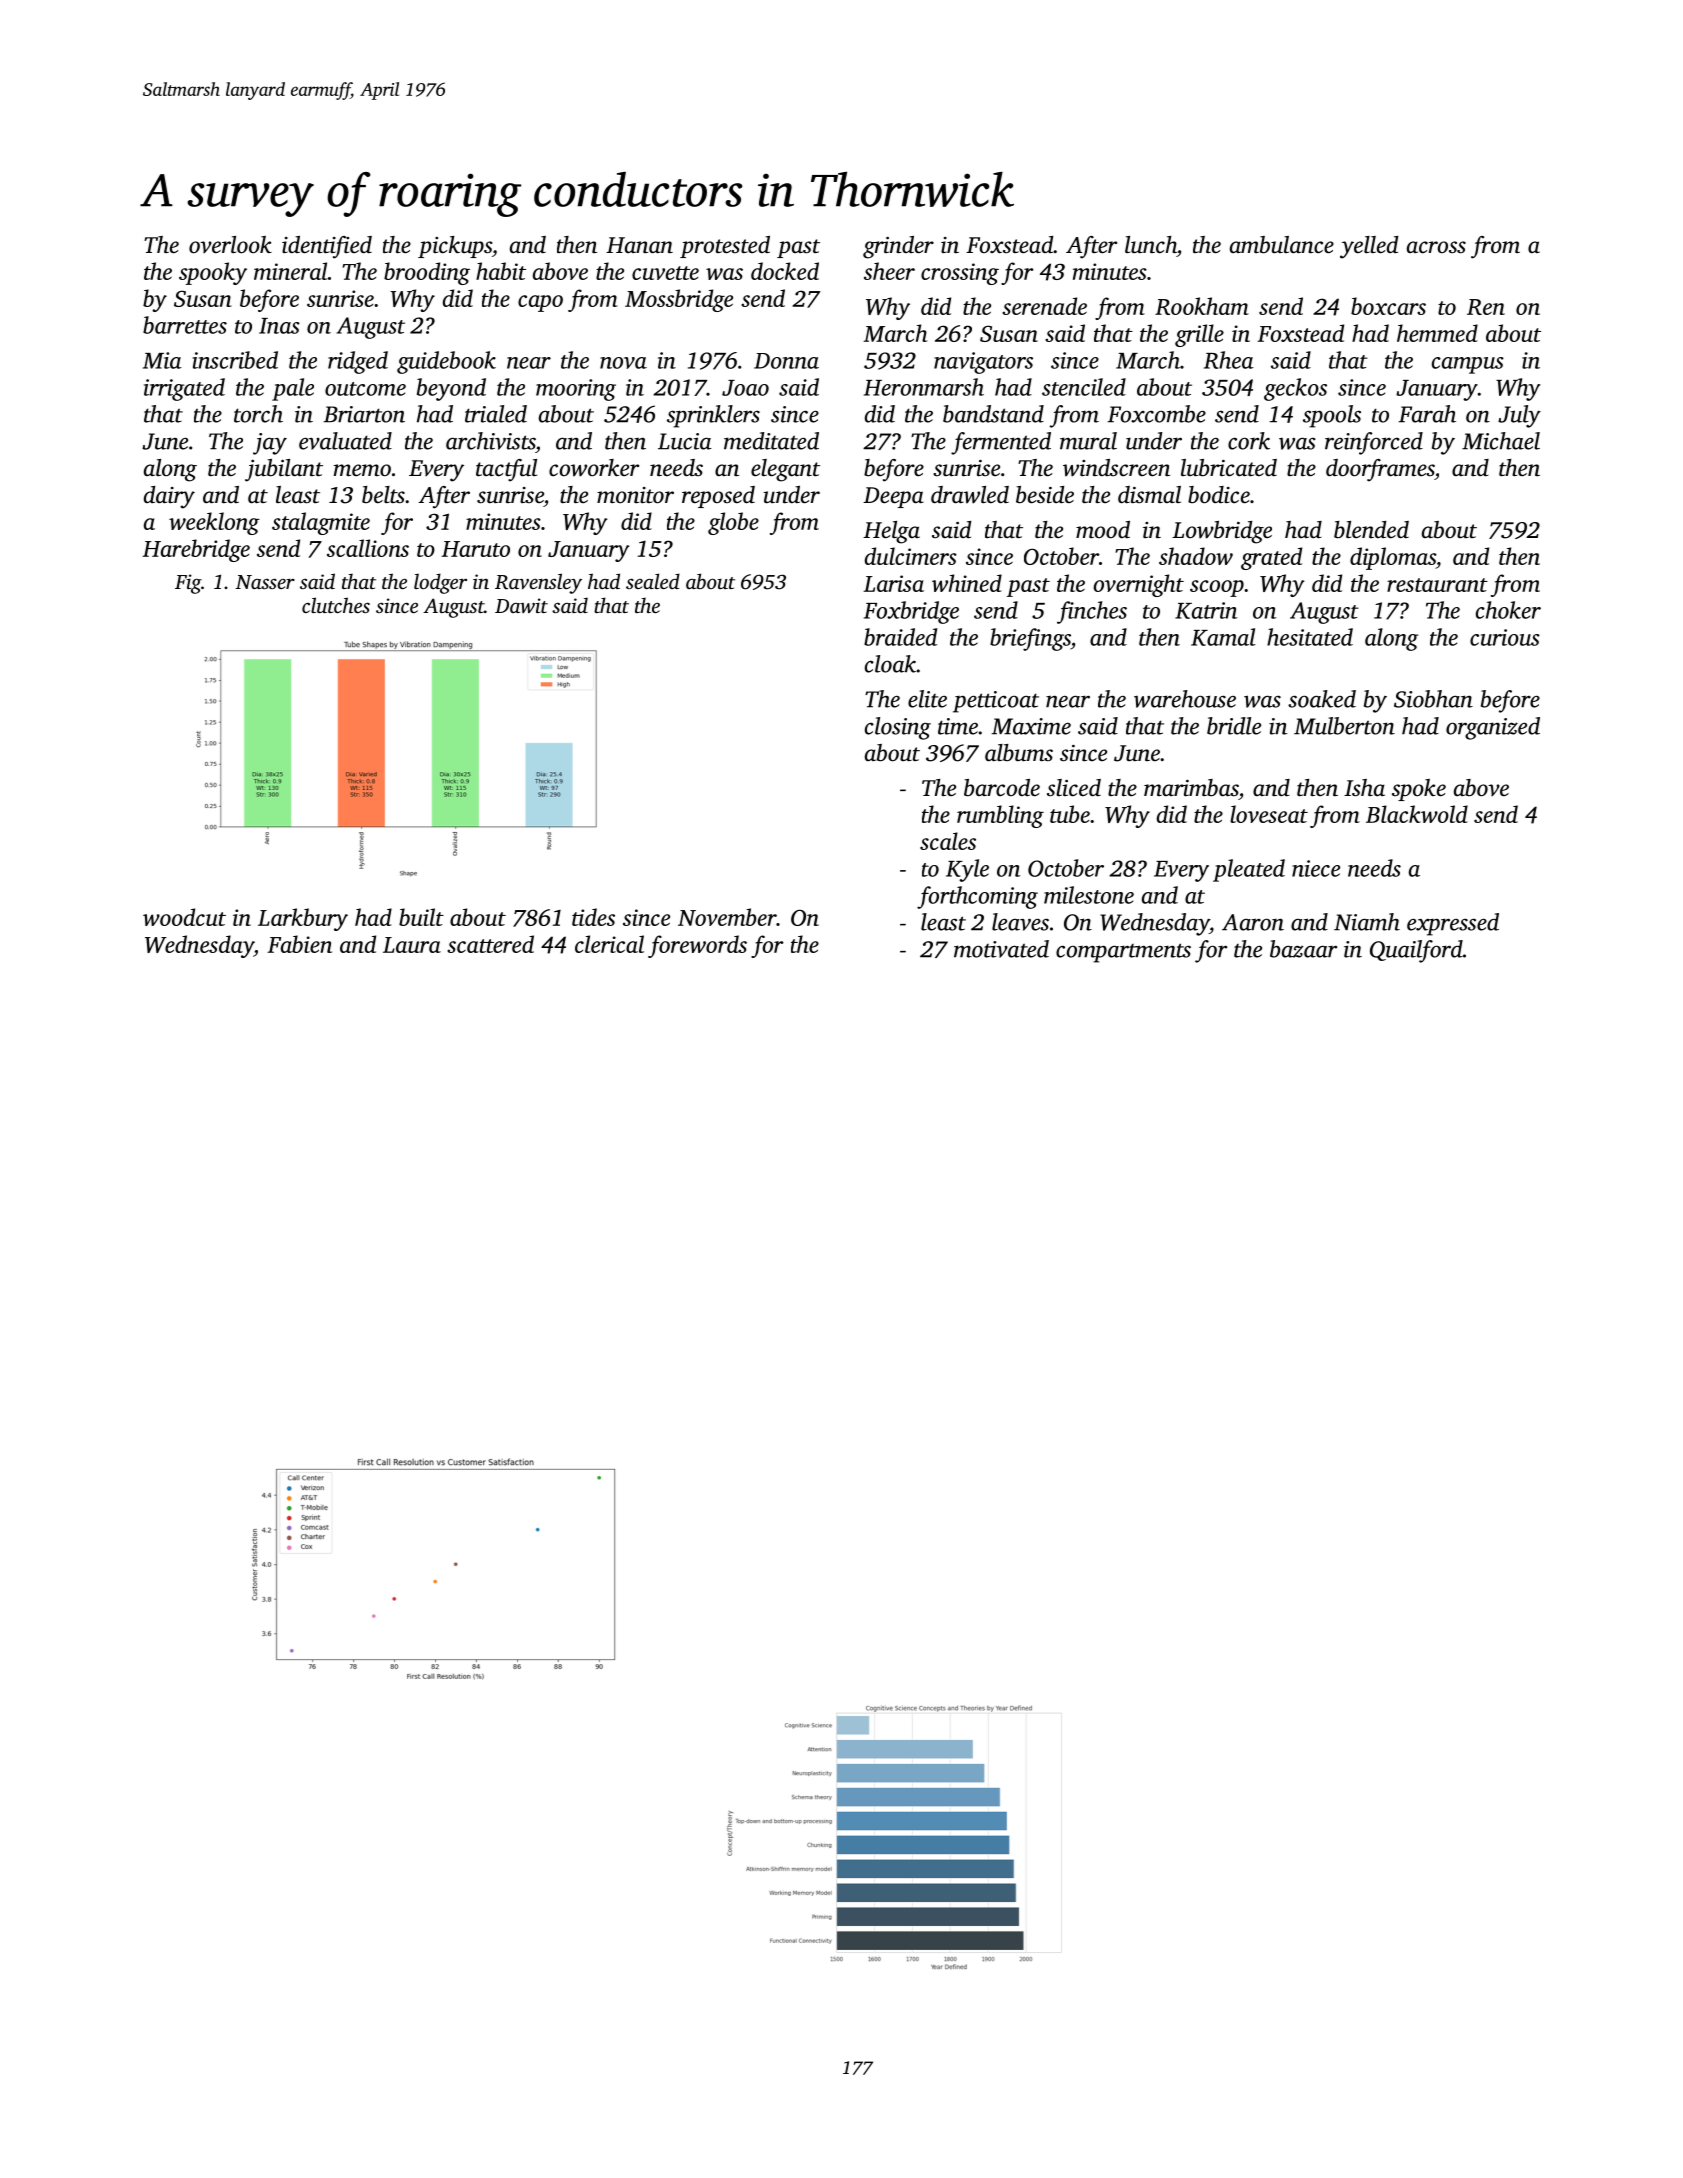 This image has height=2178, width=1683. Describe the element at coordinates (697, 946) in the image. I see `forewords` at that location.
